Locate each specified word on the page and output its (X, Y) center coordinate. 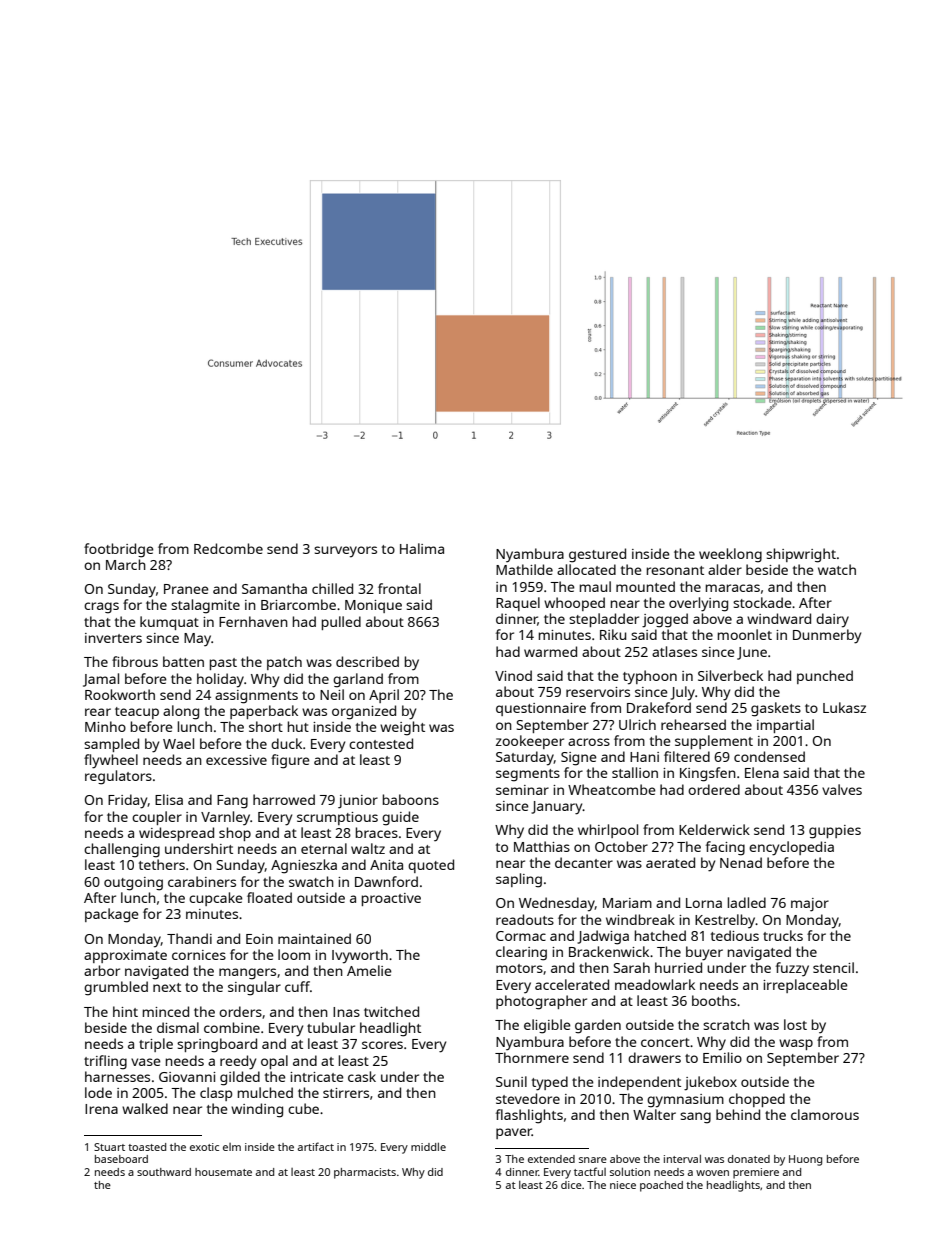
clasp (216, 1094)
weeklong (730, 555)
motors (519, 968)
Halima (422, 548)
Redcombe (228, 548)
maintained (314, 938)
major (810, 905)
